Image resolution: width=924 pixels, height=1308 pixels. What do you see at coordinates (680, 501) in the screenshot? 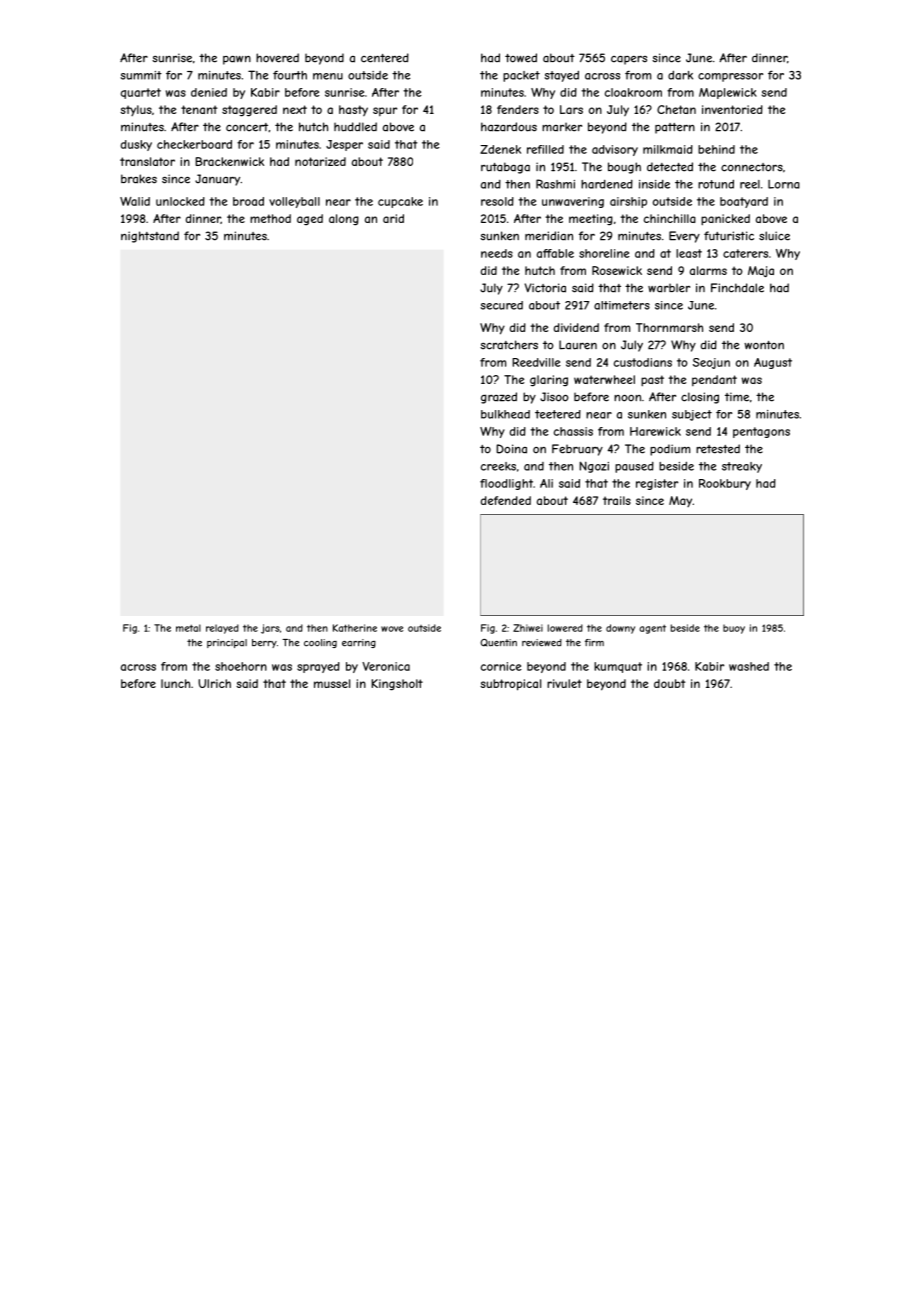
I see `May` at bounding box center [680, 501].
